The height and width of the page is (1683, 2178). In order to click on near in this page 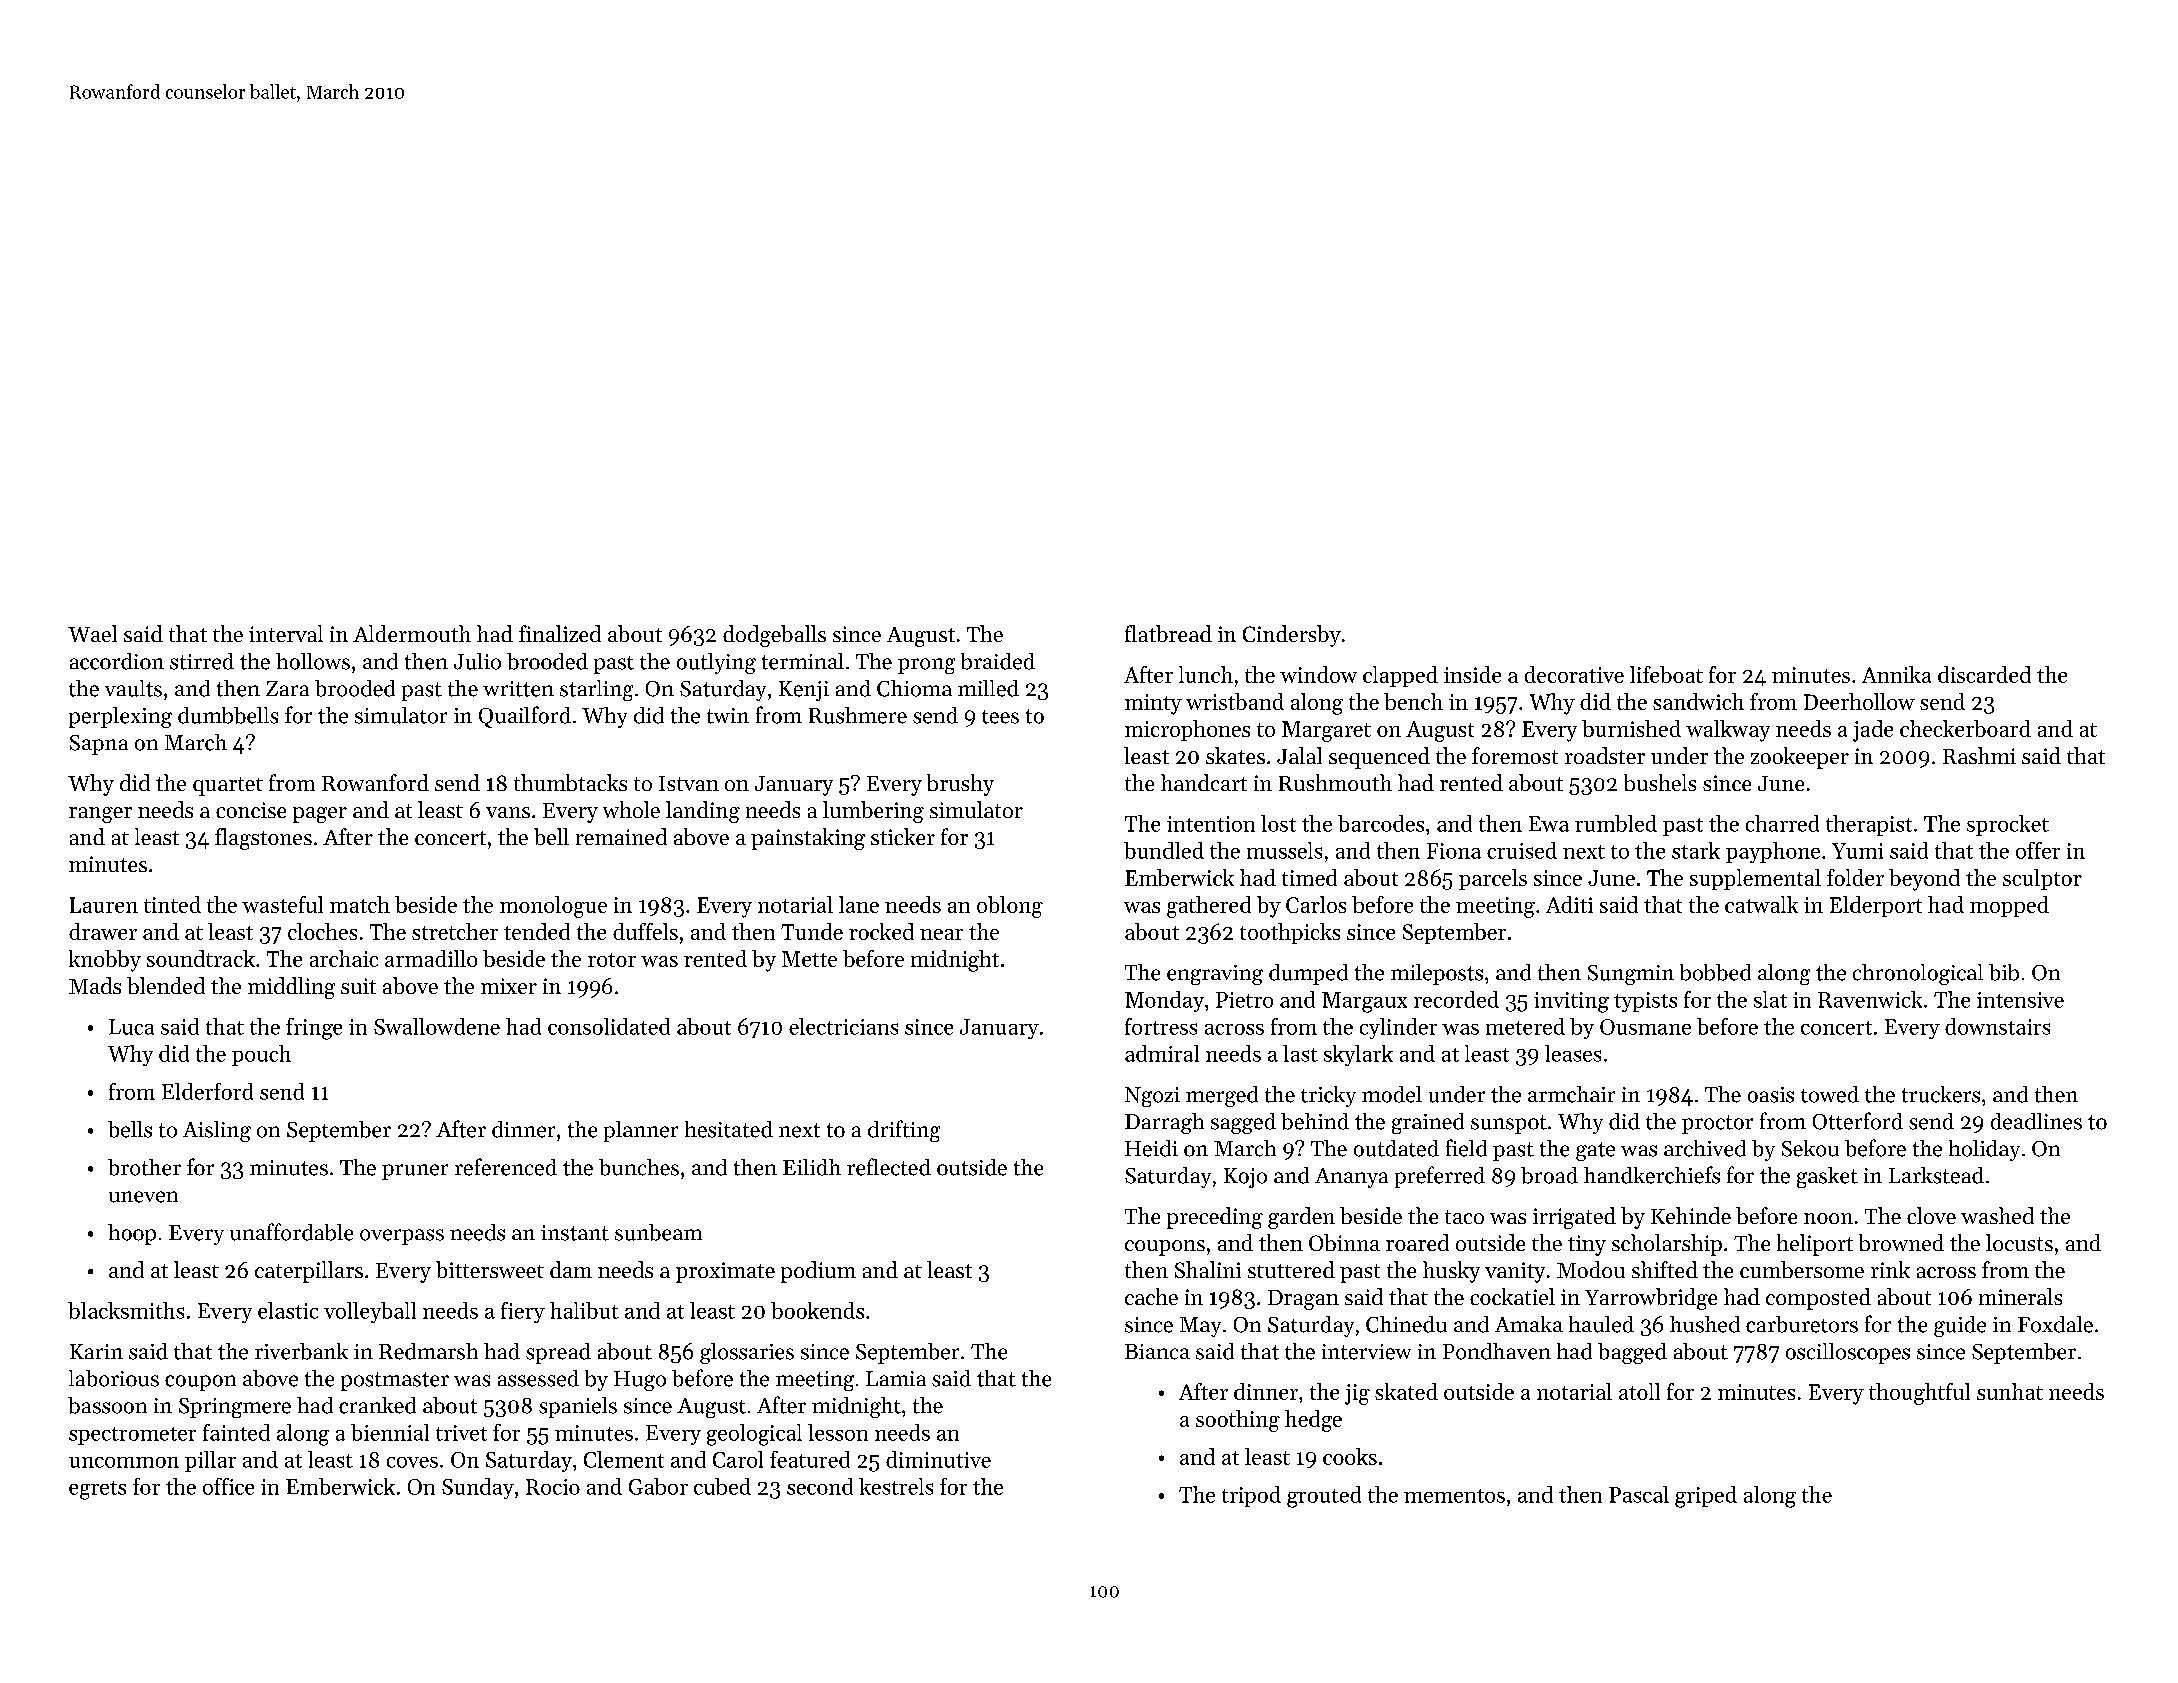, I will do `click(941, 934)`.
